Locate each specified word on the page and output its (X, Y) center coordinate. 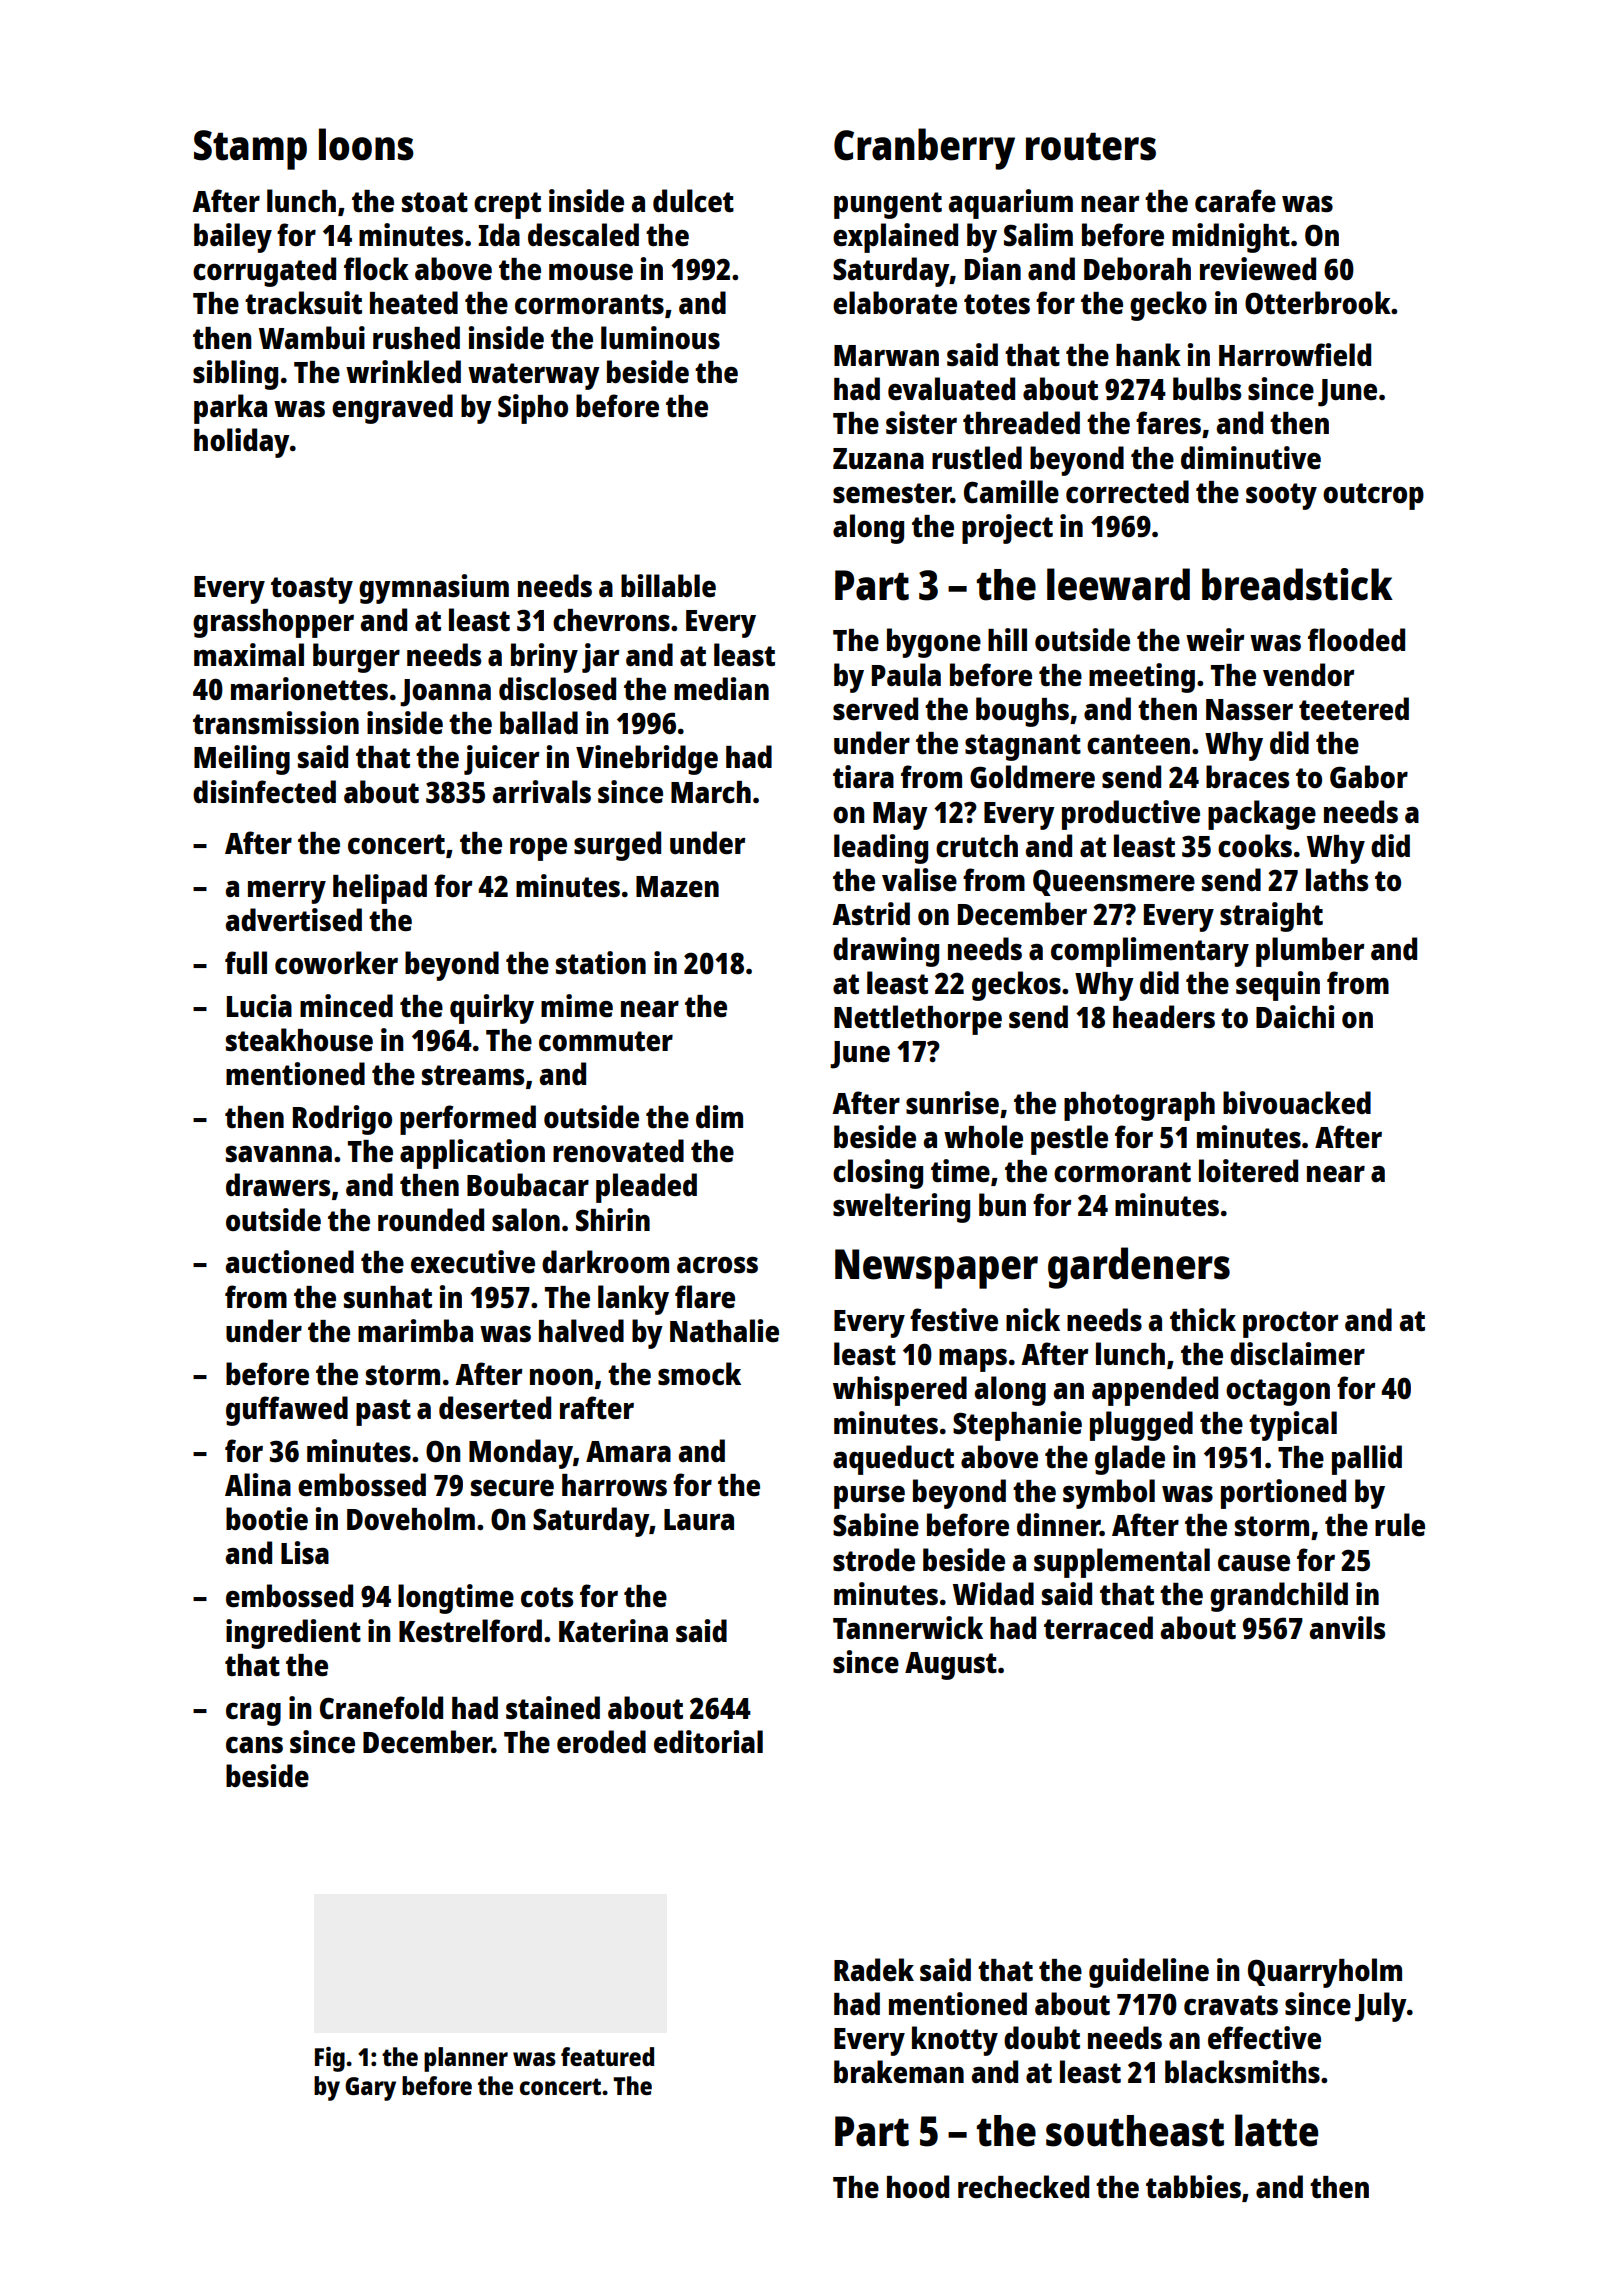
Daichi (1295, 1016)
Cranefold (381, 1708)
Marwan (886, 355)
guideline (1149, 1973)
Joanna (445, 693)
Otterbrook (1318, 302)
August (951, 1666)
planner (466, 2059)
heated (414, 303)
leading (881, 849)
